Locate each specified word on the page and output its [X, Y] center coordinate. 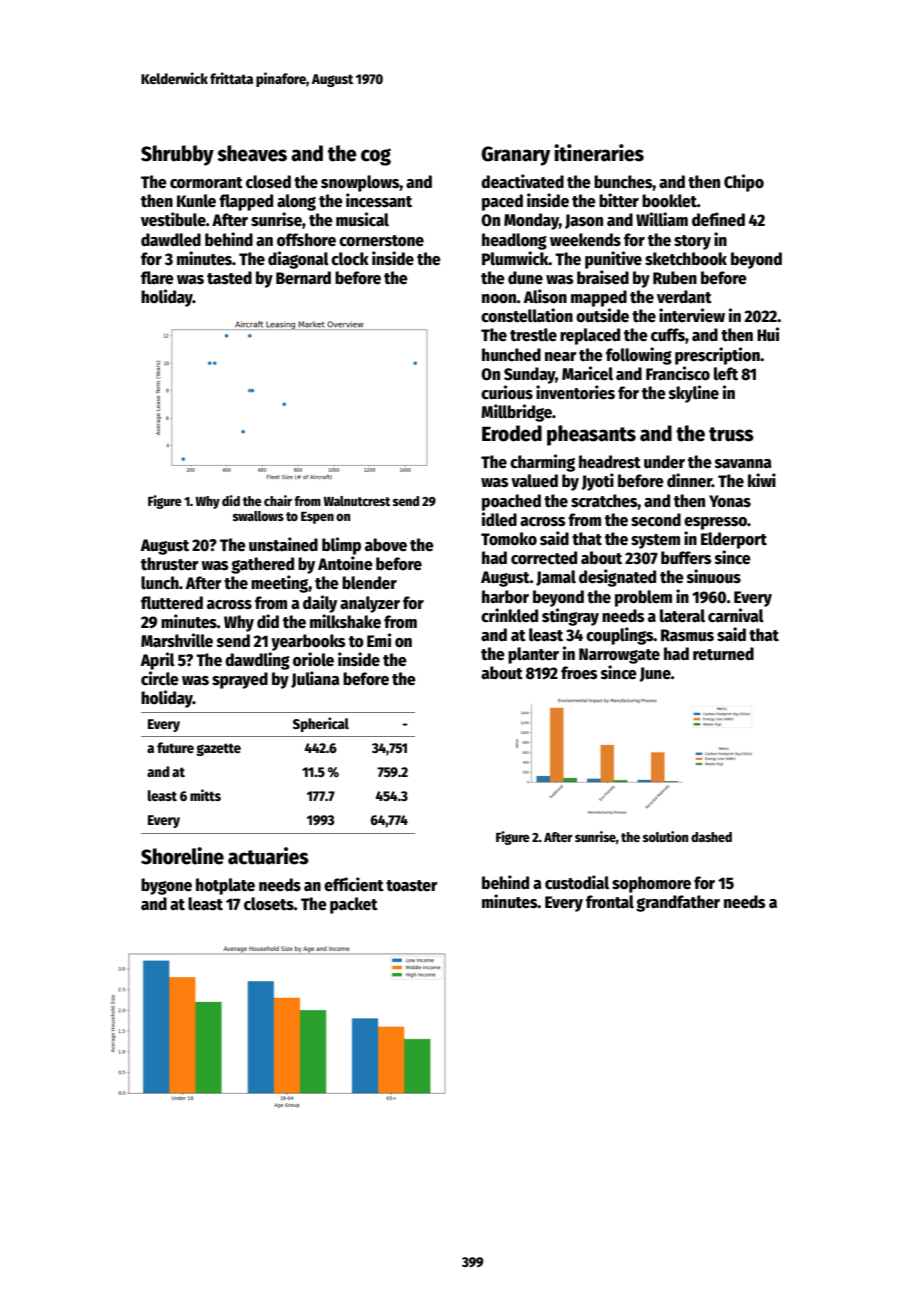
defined [718, 219]
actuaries [268, 856]
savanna [743, 464]
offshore [306, 240]
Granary [515, 156]
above [386, 545]
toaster [412, 886]
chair [278, 500]
